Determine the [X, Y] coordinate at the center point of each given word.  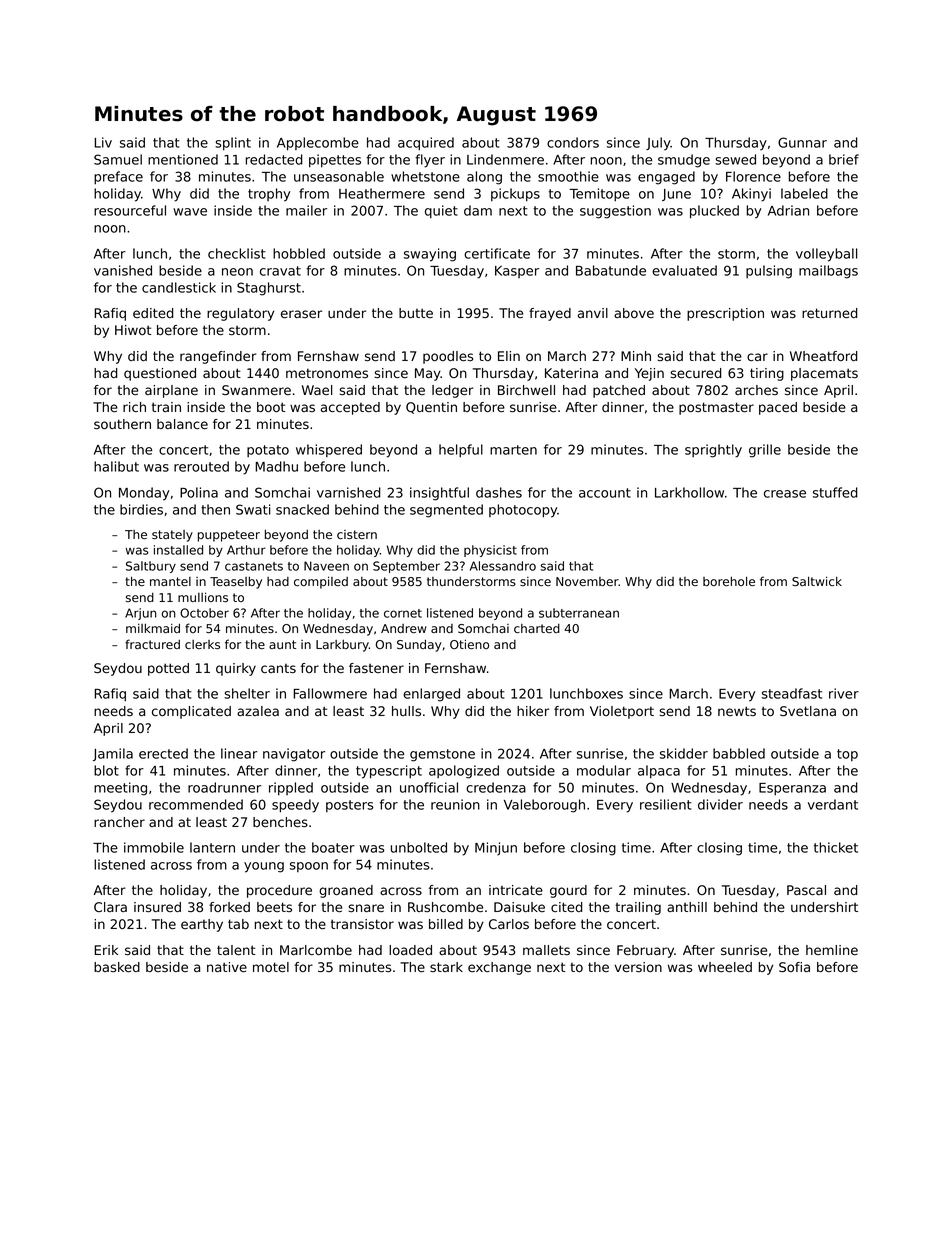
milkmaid [153, 628]
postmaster [716, 408]
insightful [439, 494]
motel [271, 967]
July [658, 144]
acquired [426, 144]
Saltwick [817, 581]
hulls [406, 711]
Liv [103, 142]
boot [271, 407]
